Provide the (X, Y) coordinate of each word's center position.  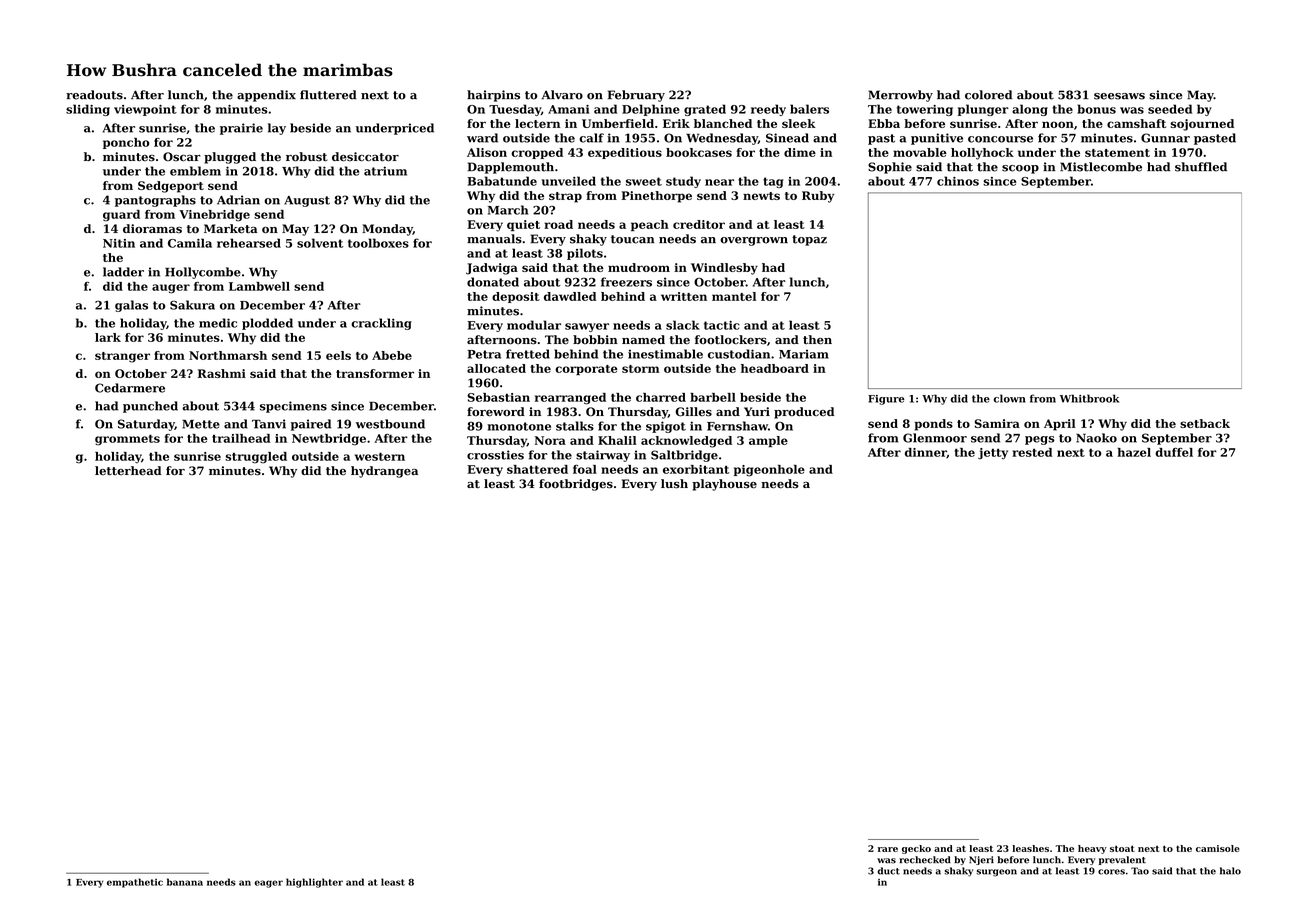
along (1030, 110)
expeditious (625, 153)
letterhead (128, 471)
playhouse (724, 485)
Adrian (238, 200)
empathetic (135, 883)
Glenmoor (935, 438)
